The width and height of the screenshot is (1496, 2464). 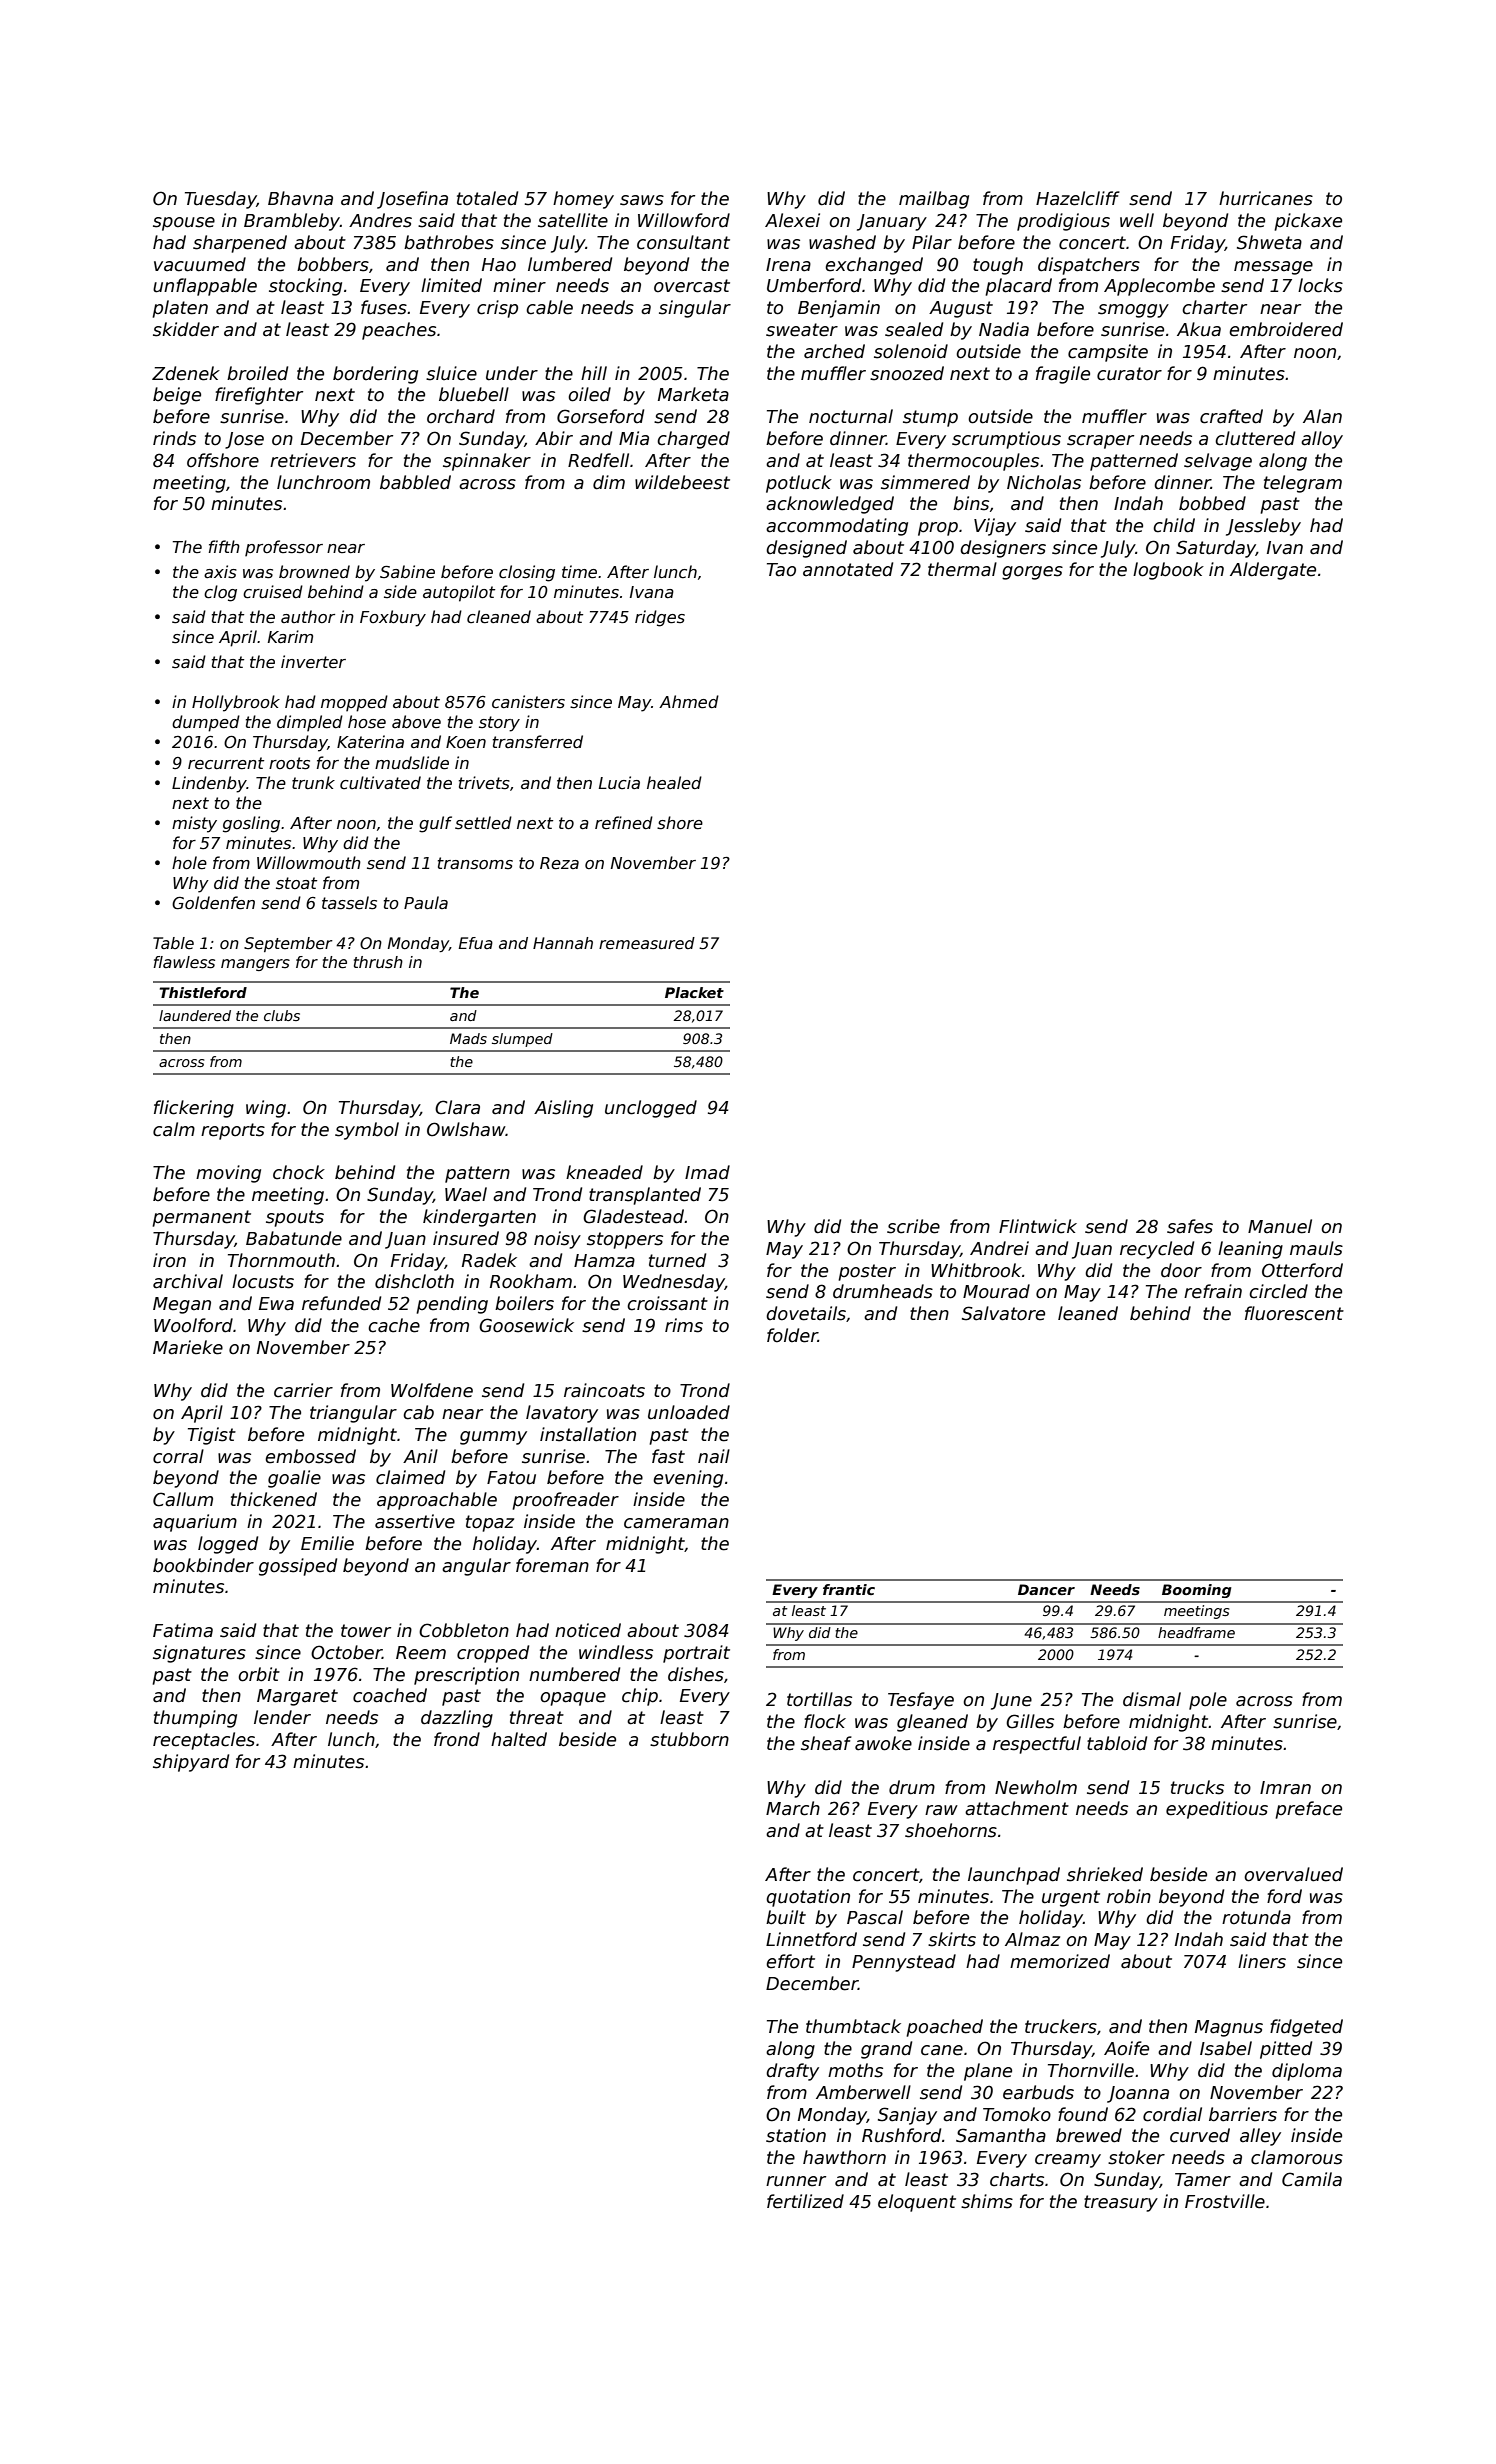 I want to click on runner, so click(x=796, y=2181).
